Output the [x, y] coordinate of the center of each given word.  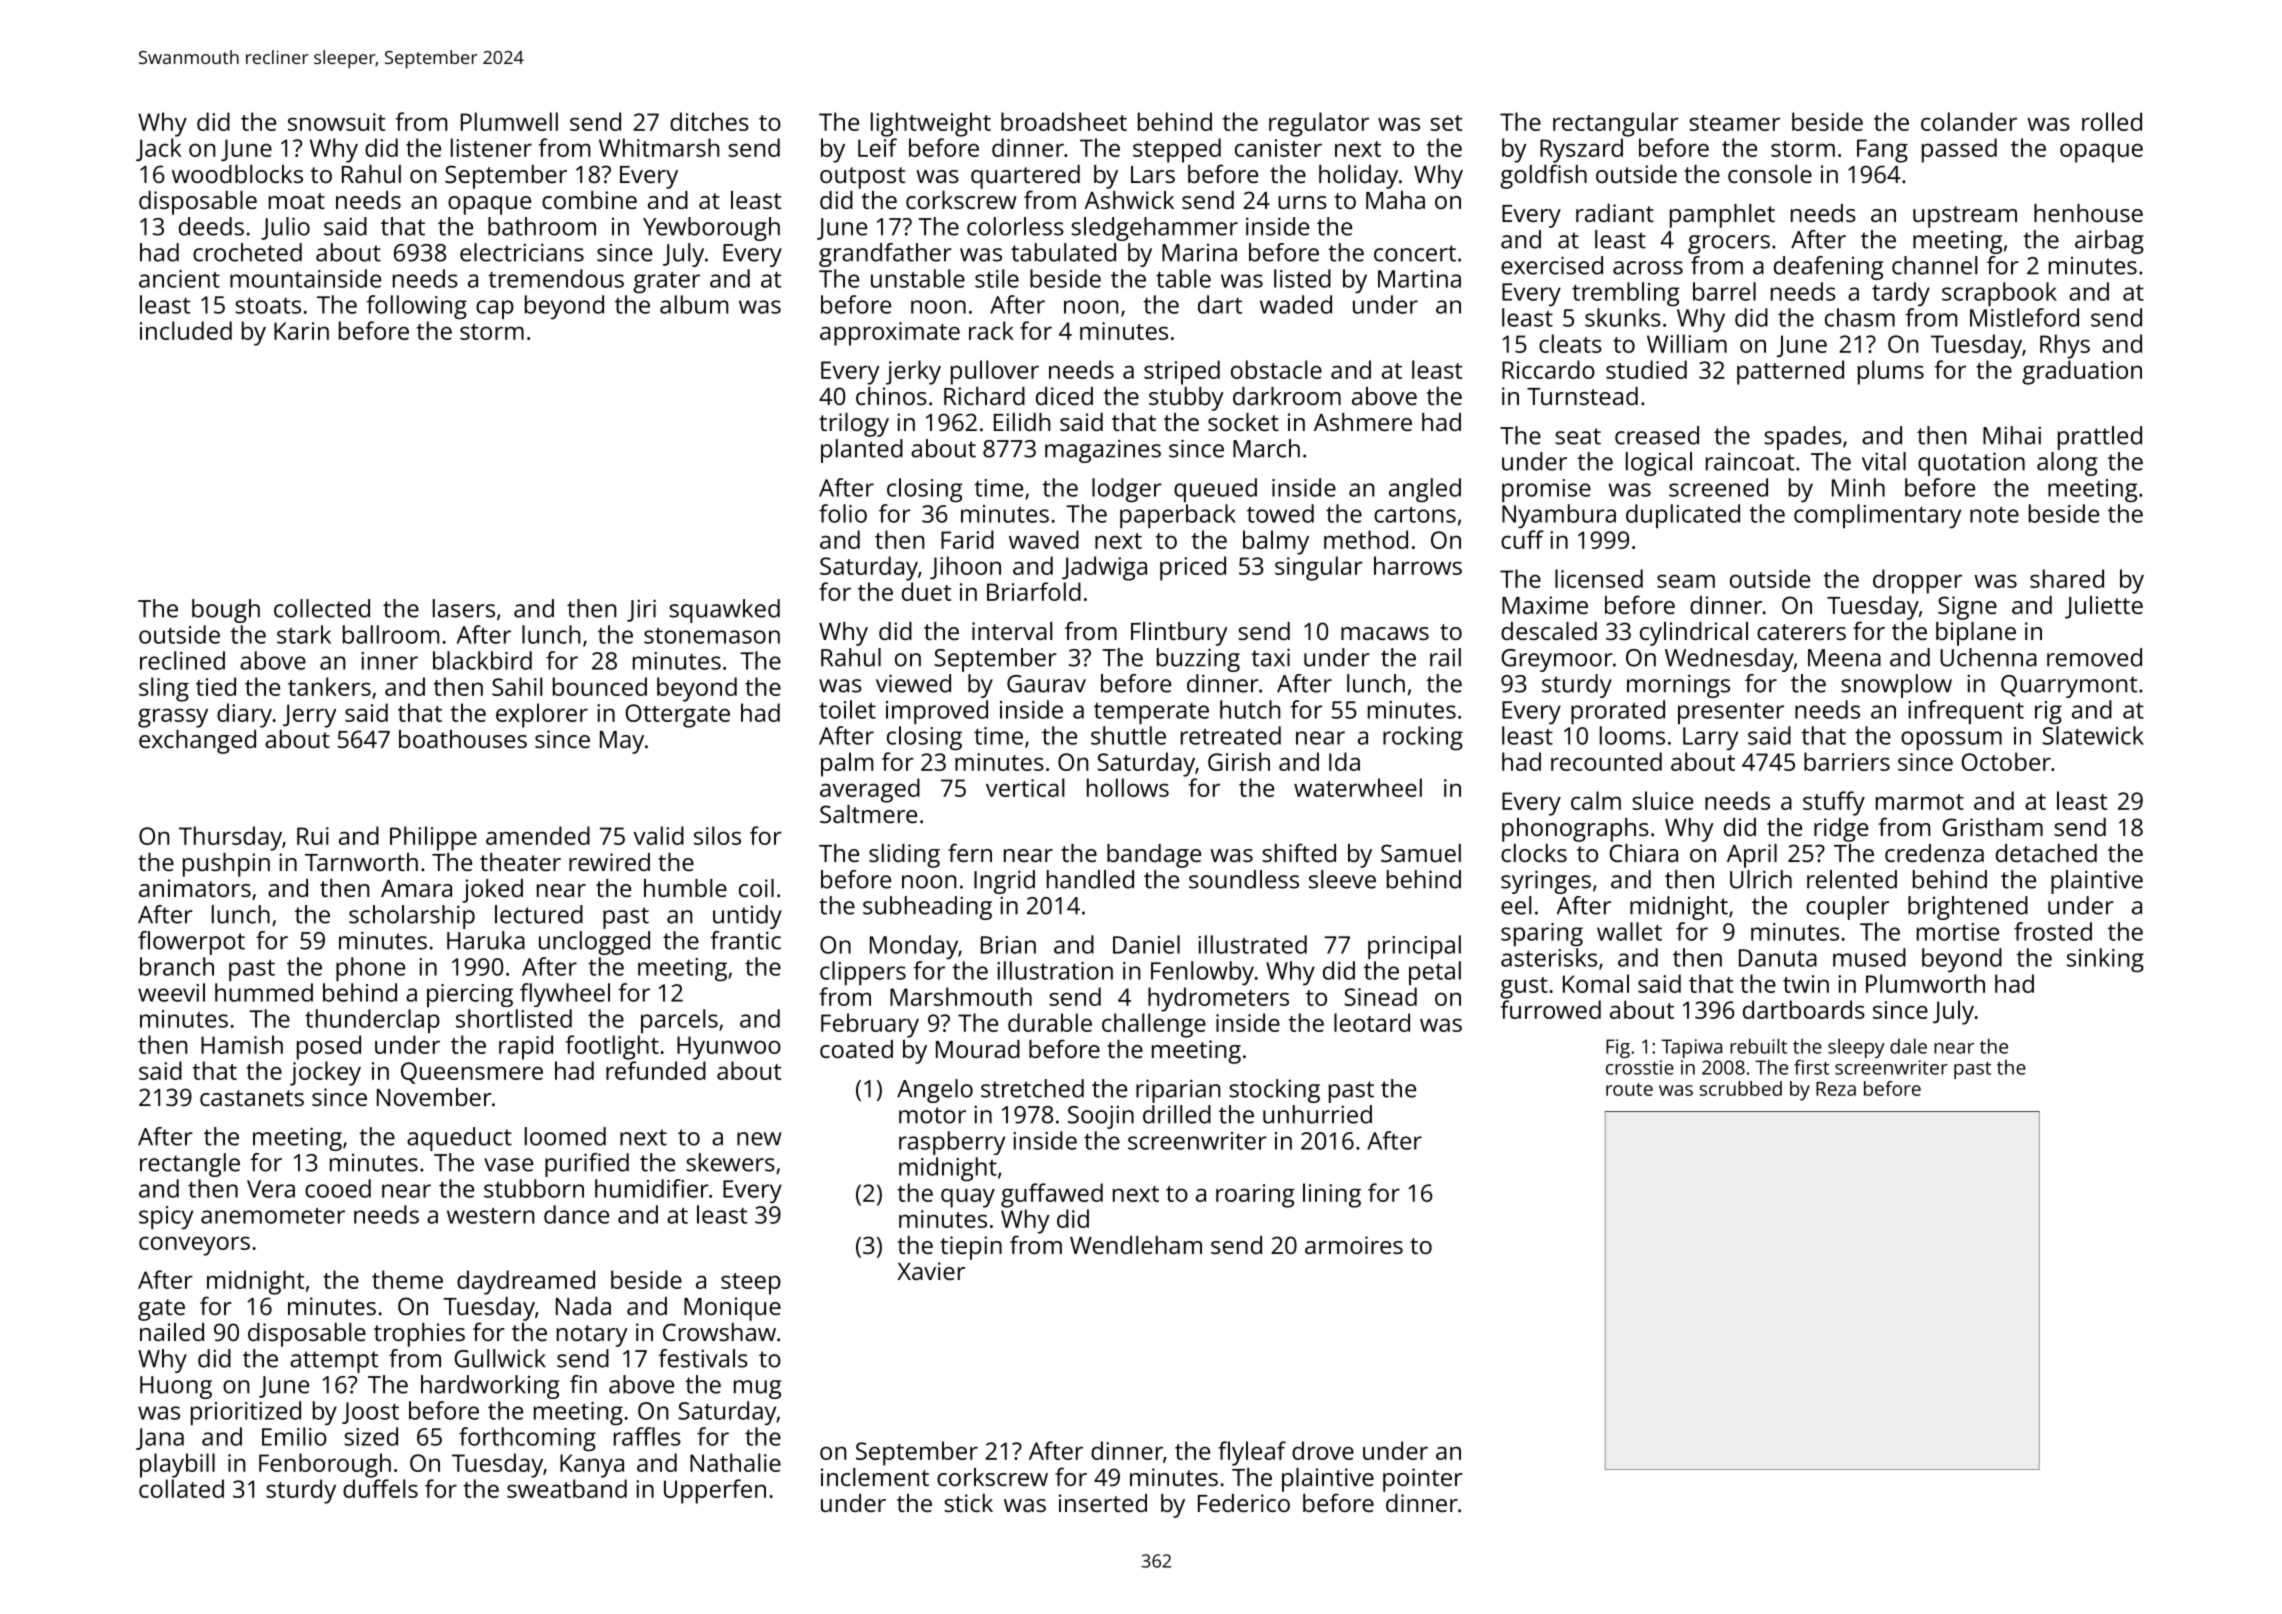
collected [322, 608]
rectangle [190, 1165]
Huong [176, 1387]
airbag [2109, 242]
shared [2067, 578]
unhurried [1317, 1114]
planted [862, 451]
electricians [522, 252]
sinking [2105, 960]
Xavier [931, 1271]
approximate [890, 334]
